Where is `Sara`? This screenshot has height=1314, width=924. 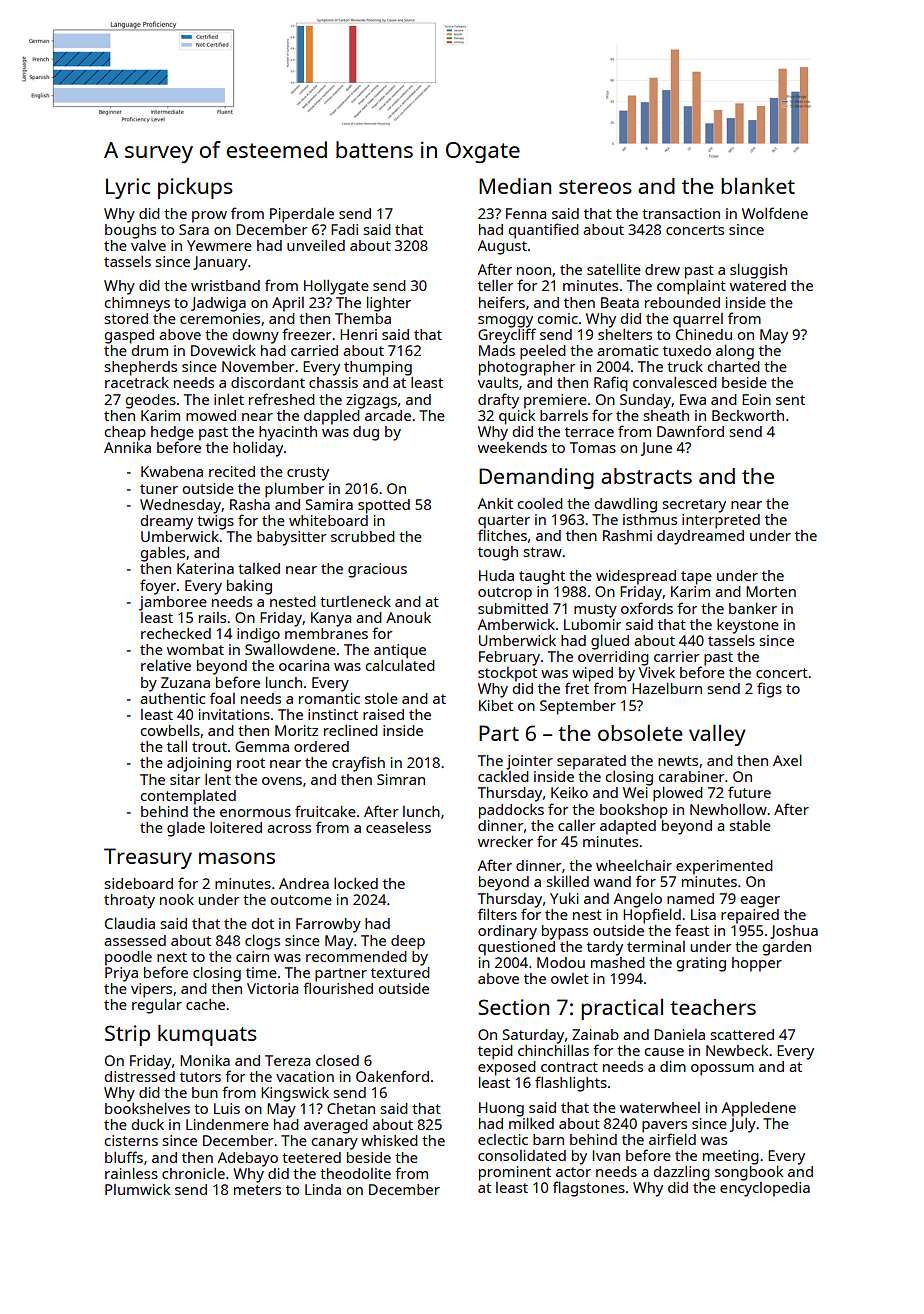 Sara is located at coordinates (194, 229).
